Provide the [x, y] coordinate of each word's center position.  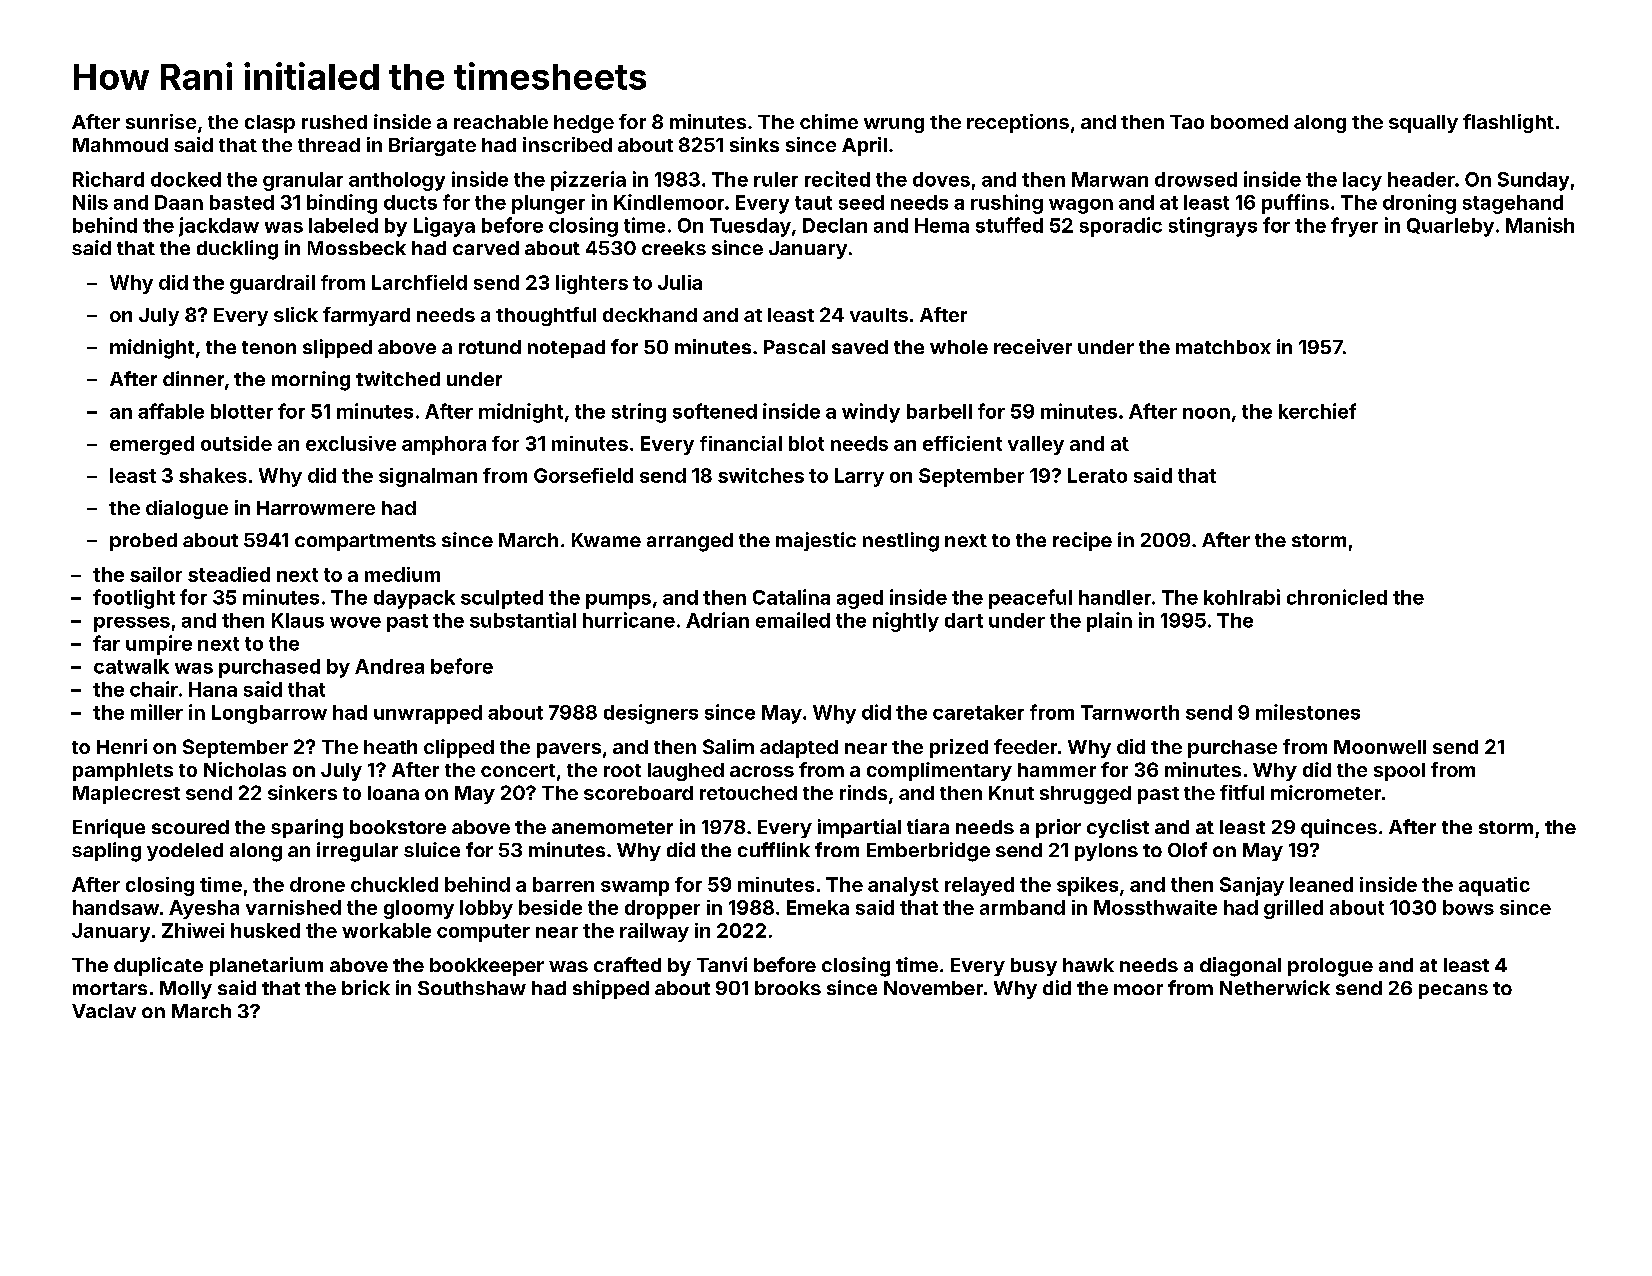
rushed [334, 122]
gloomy [419, 909]
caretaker [978, 712]
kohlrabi [1242, 597]
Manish [1540, 225]
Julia [680, 282]
